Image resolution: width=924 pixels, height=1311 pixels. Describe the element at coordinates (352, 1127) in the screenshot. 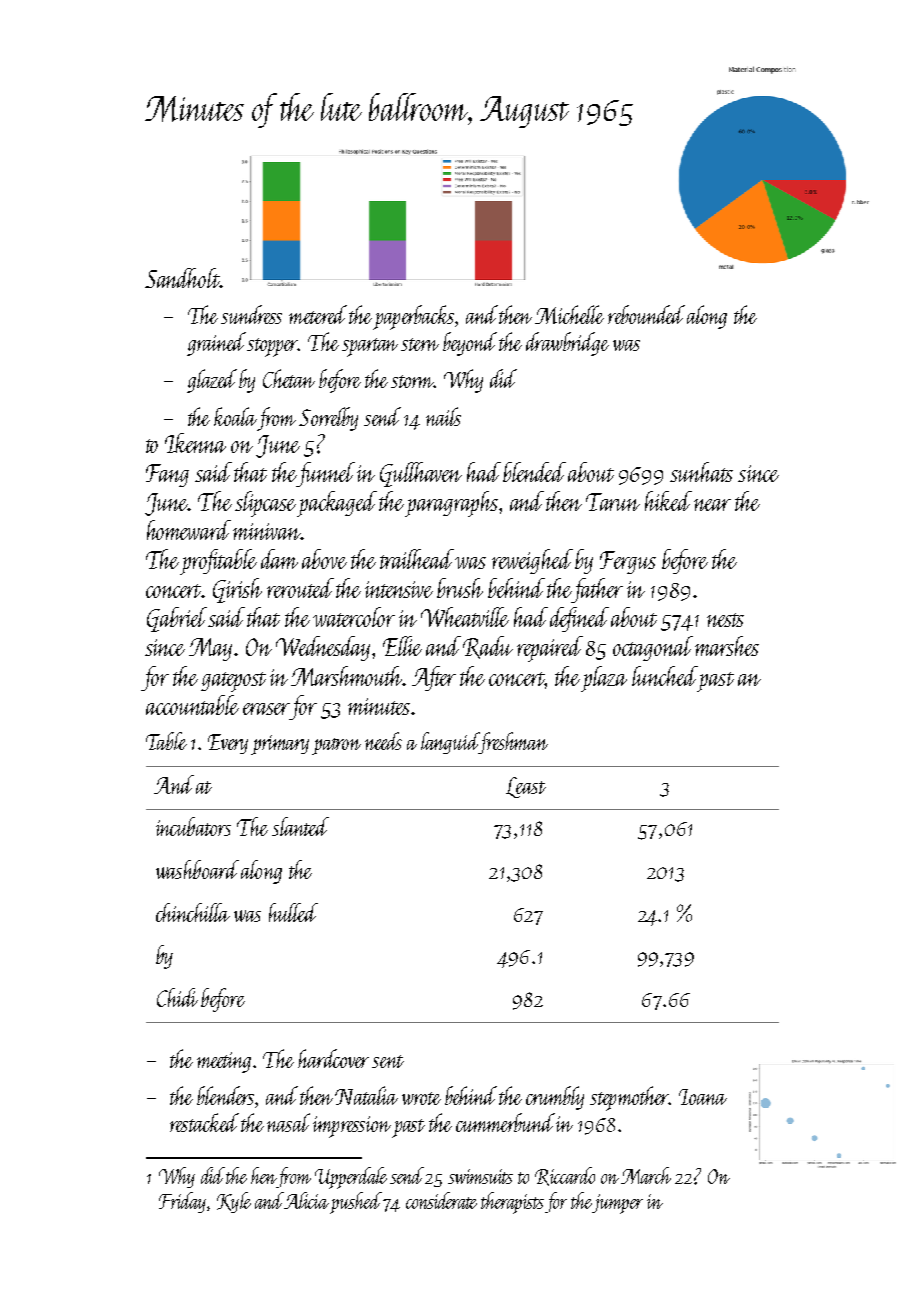

I see `impression` at that location.
